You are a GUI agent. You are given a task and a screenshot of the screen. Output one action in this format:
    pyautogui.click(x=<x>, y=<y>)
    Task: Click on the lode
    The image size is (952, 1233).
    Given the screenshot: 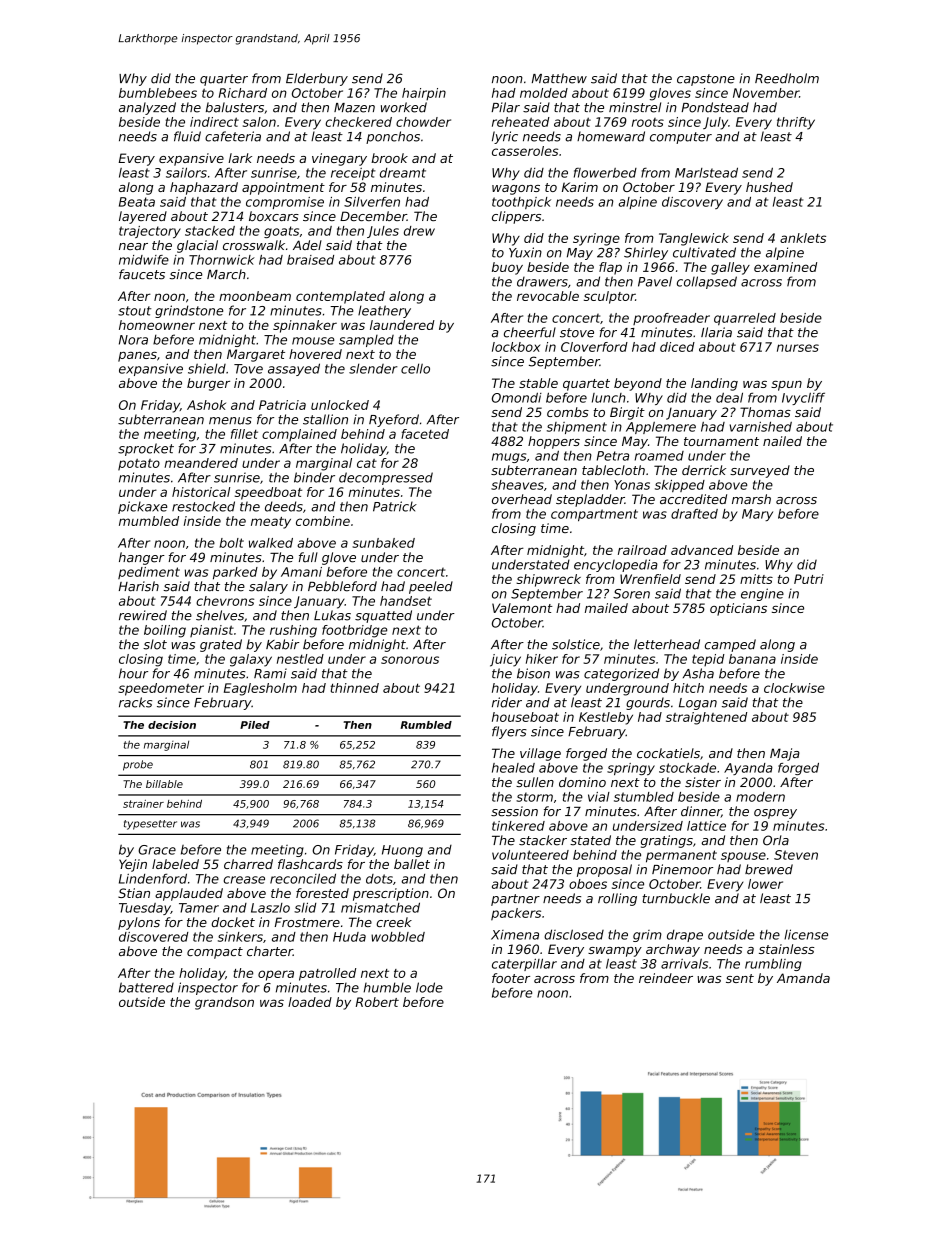 What is the action you would take?
    pyautogui.click(x=429, y=987)
